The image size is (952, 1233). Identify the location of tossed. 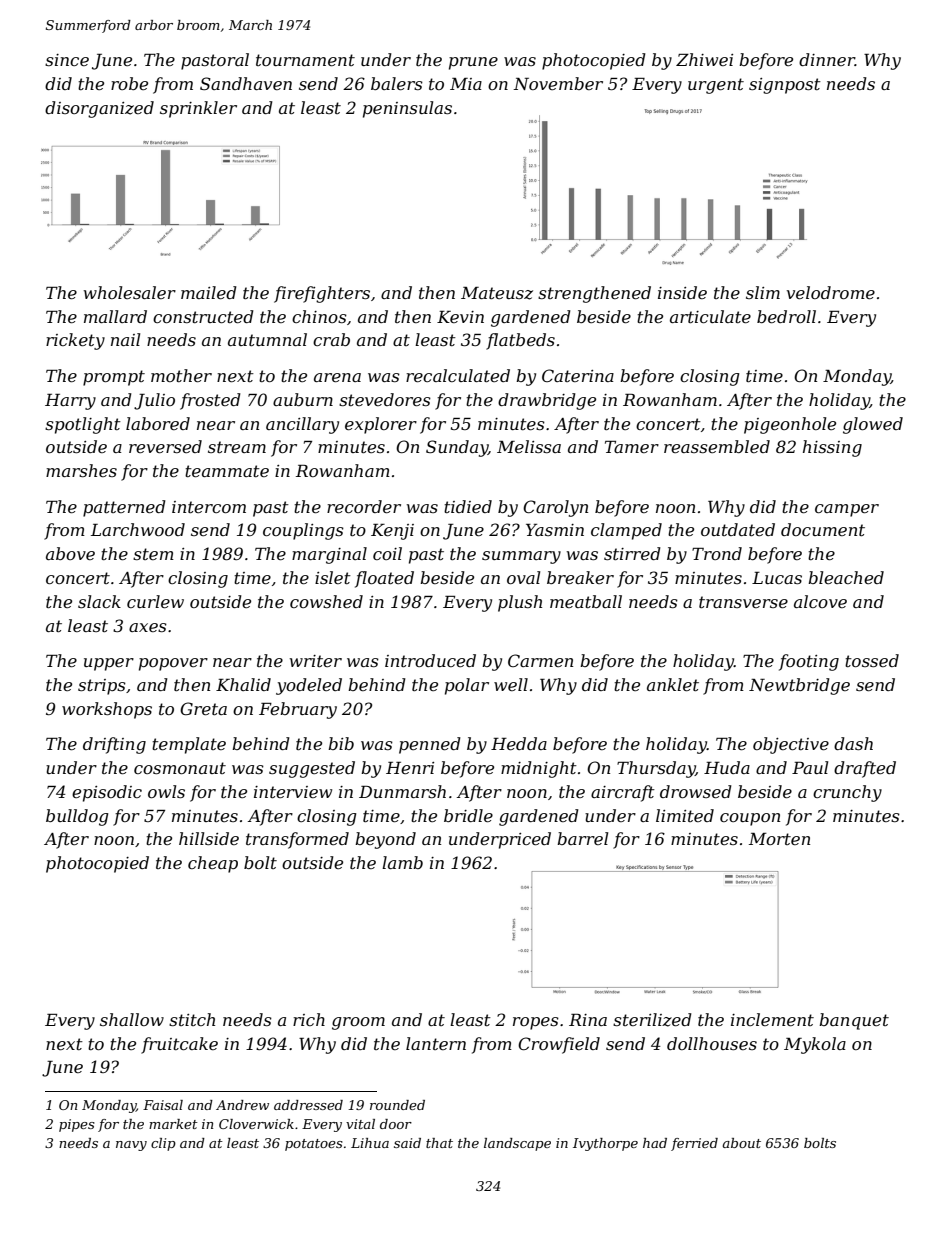
(872, 660).
